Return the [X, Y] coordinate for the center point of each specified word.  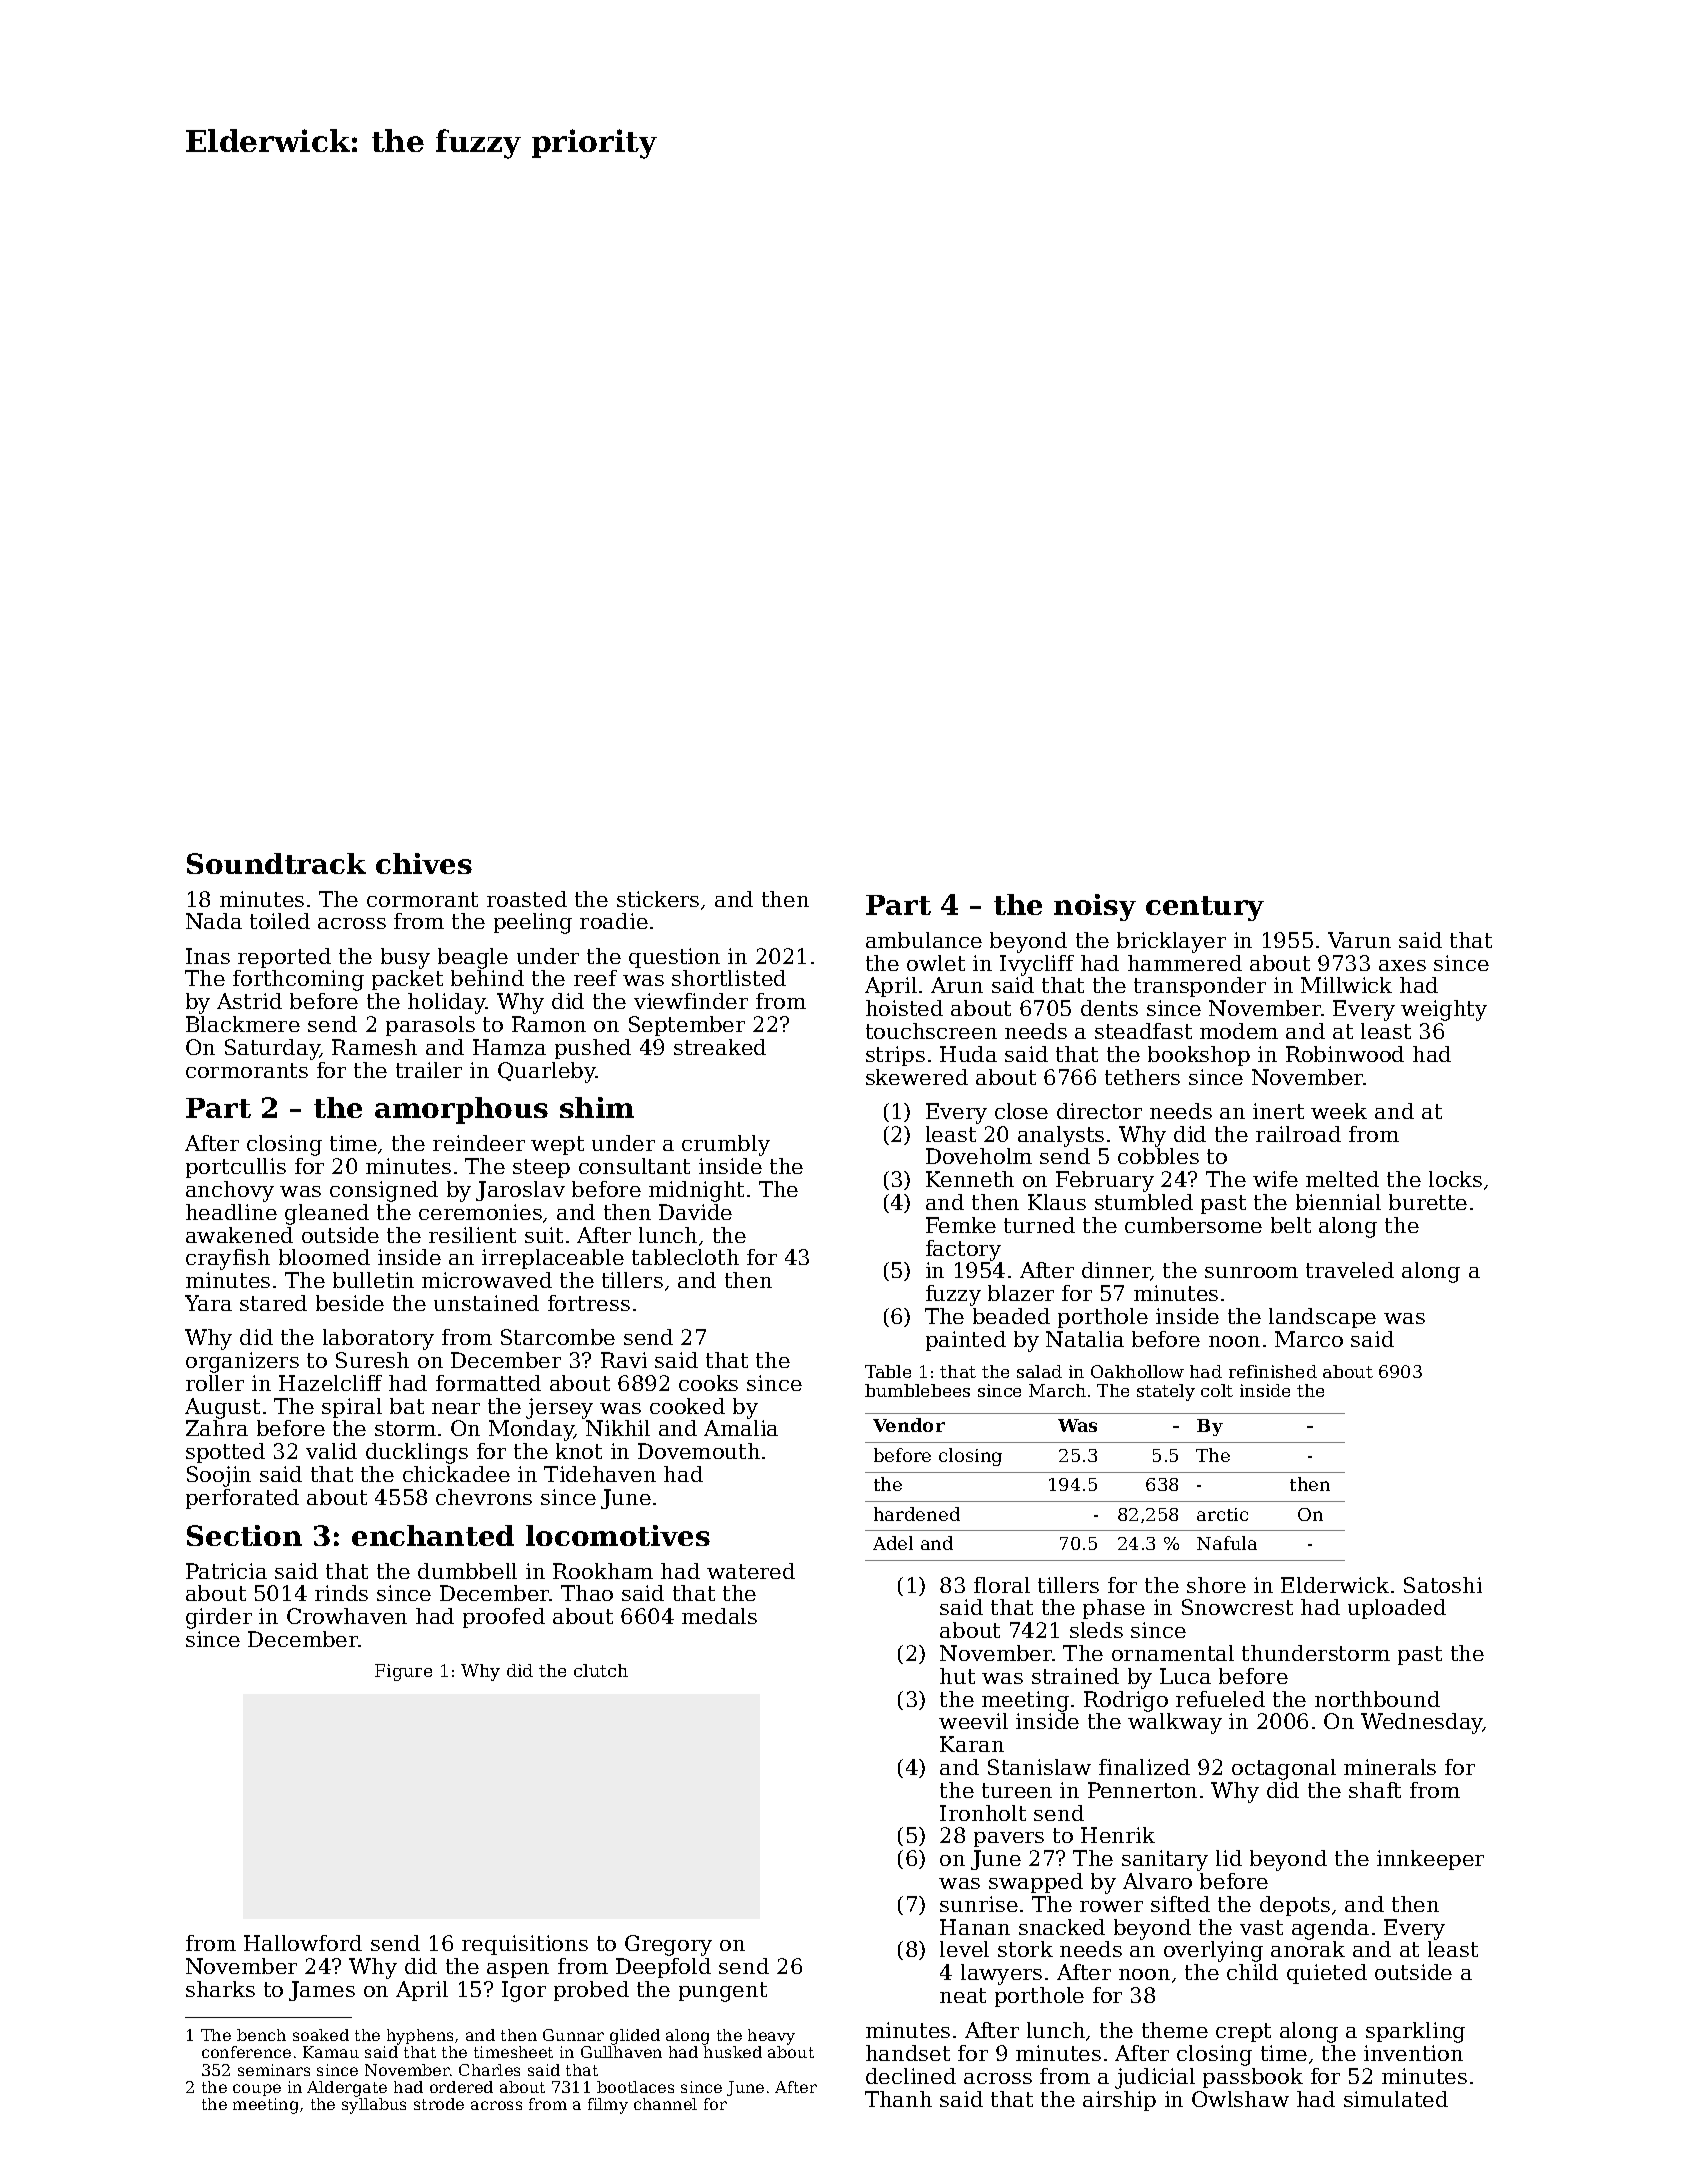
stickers [658, 899]
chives [424, 863]
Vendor [909, 1425]
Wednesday [1422, 1723]
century [1205, 908]
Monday [531, 1430]
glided [635, 2037]
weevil [973, 1721]
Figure [403, 1672]
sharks [220, 1989]
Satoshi [1443, 1585]
